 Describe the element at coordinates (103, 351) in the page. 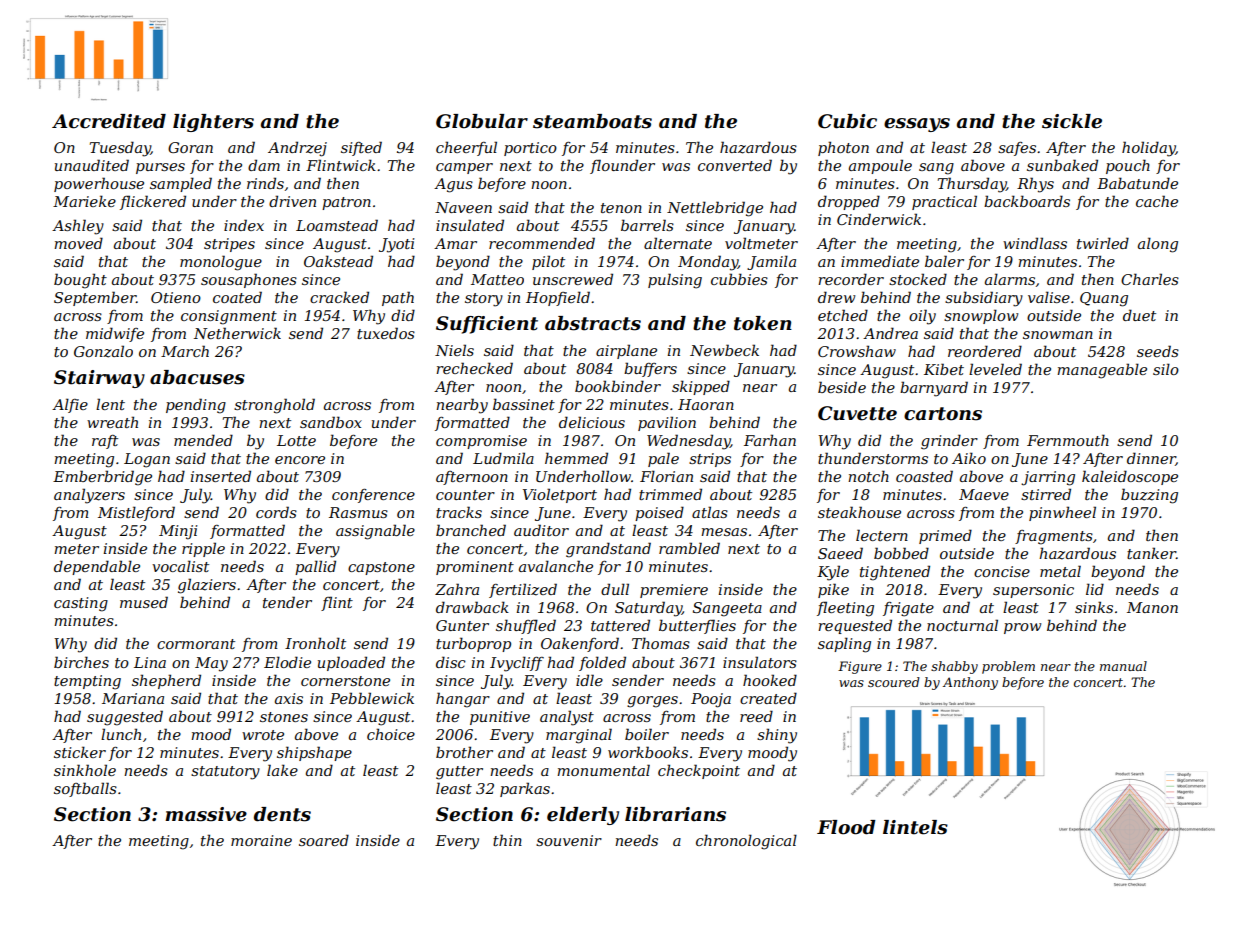

I see `Gonzalo` at that location.
